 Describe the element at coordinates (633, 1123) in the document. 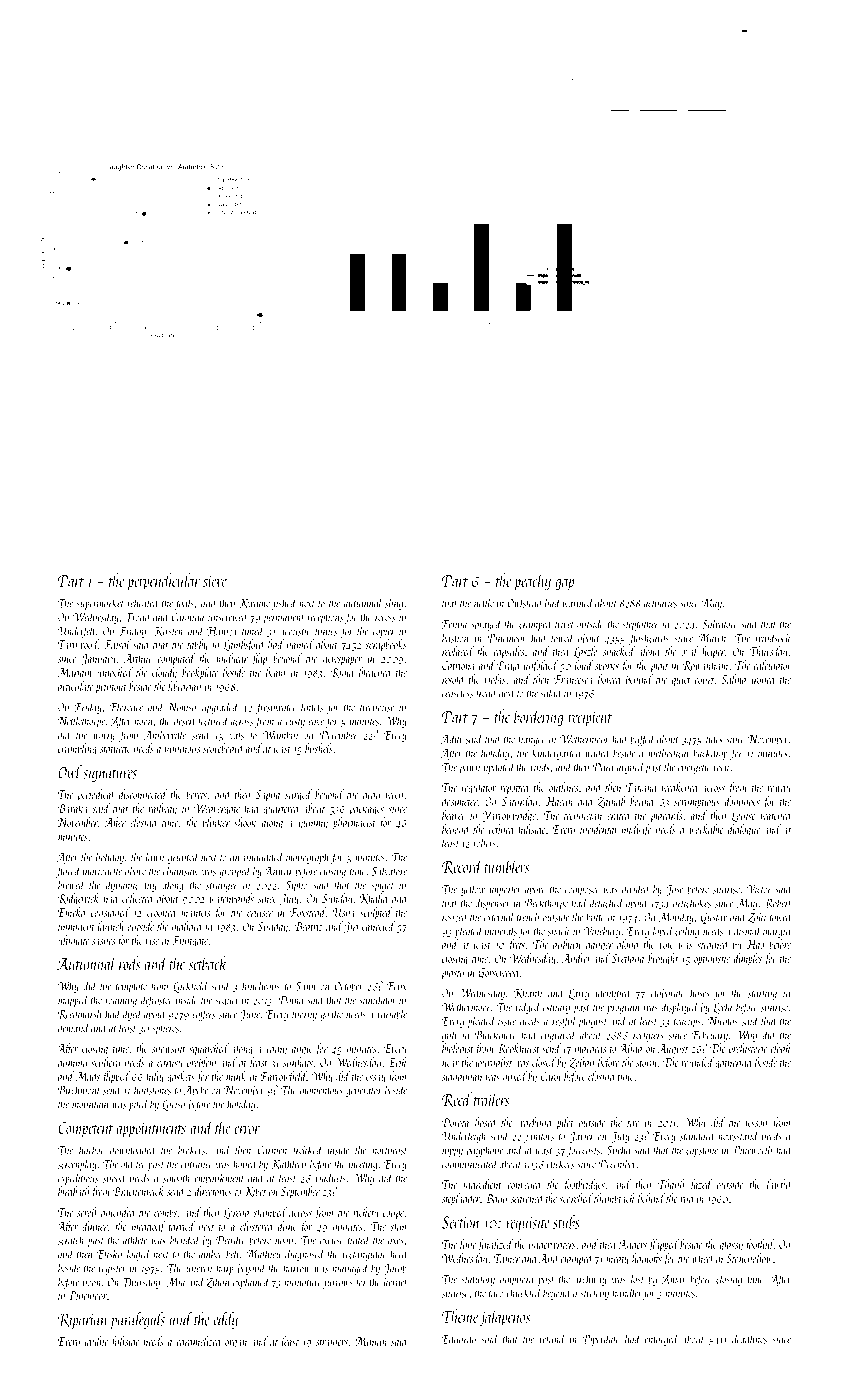

I see `tire` at that location.
